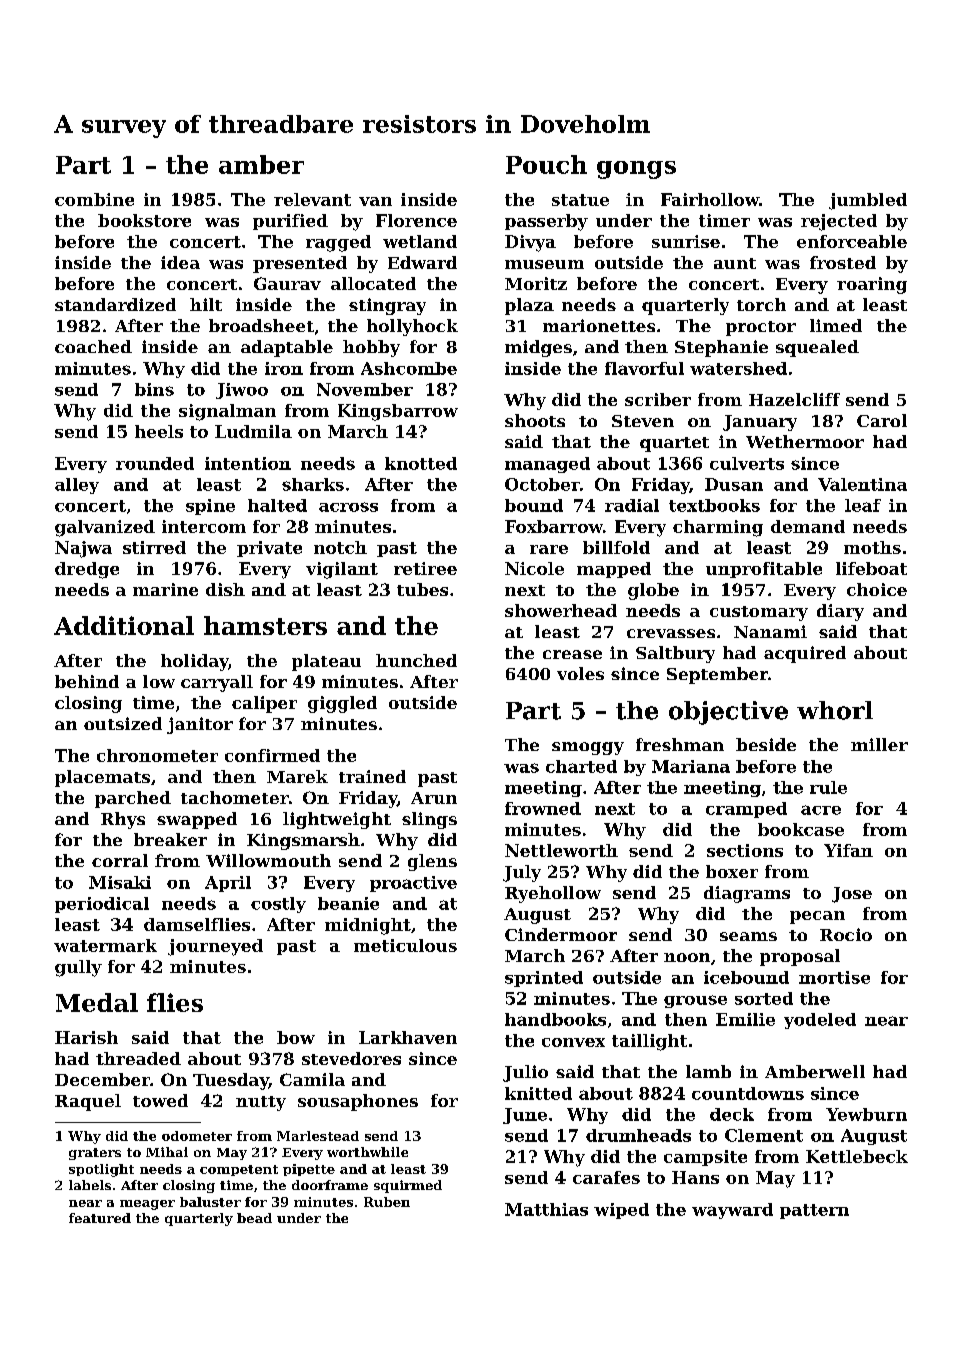 The height and width of the screenshot is (1367, 962). Describe the element at coordinates (123, 820) in the screenshot. I see `Rhys` at that location.
